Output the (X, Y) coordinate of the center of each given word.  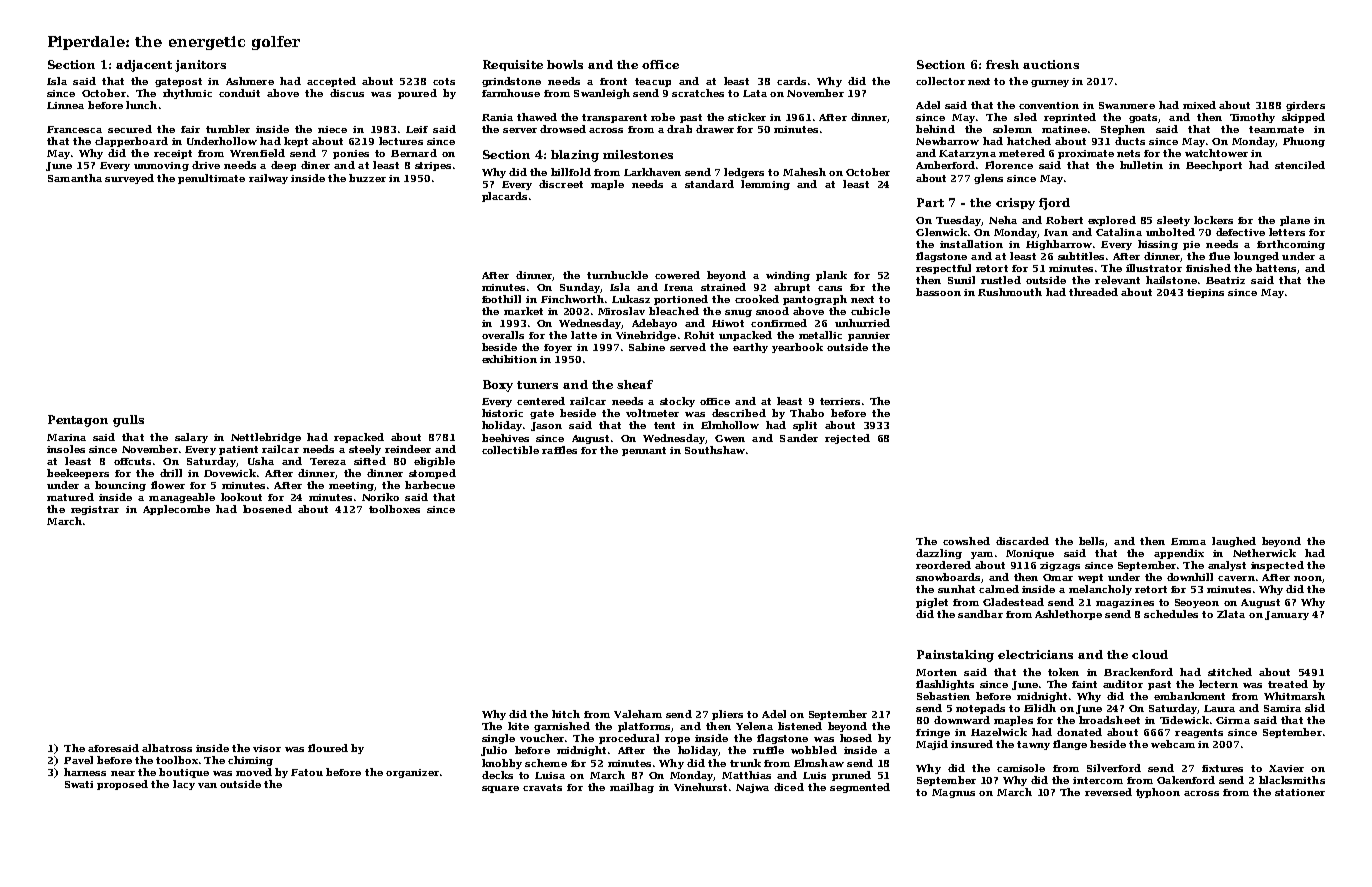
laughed (1234, 542)
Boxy (498, 386)
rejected (847, 439)
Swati (79, 784)
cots (444, 81)
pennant (644, 451)
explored (1112, 221)
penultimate (211, 179)
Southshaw (715, 450)
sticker (747, 117)
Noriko (380, 497)
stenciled (1300, 165)
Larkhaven (652, 172)
